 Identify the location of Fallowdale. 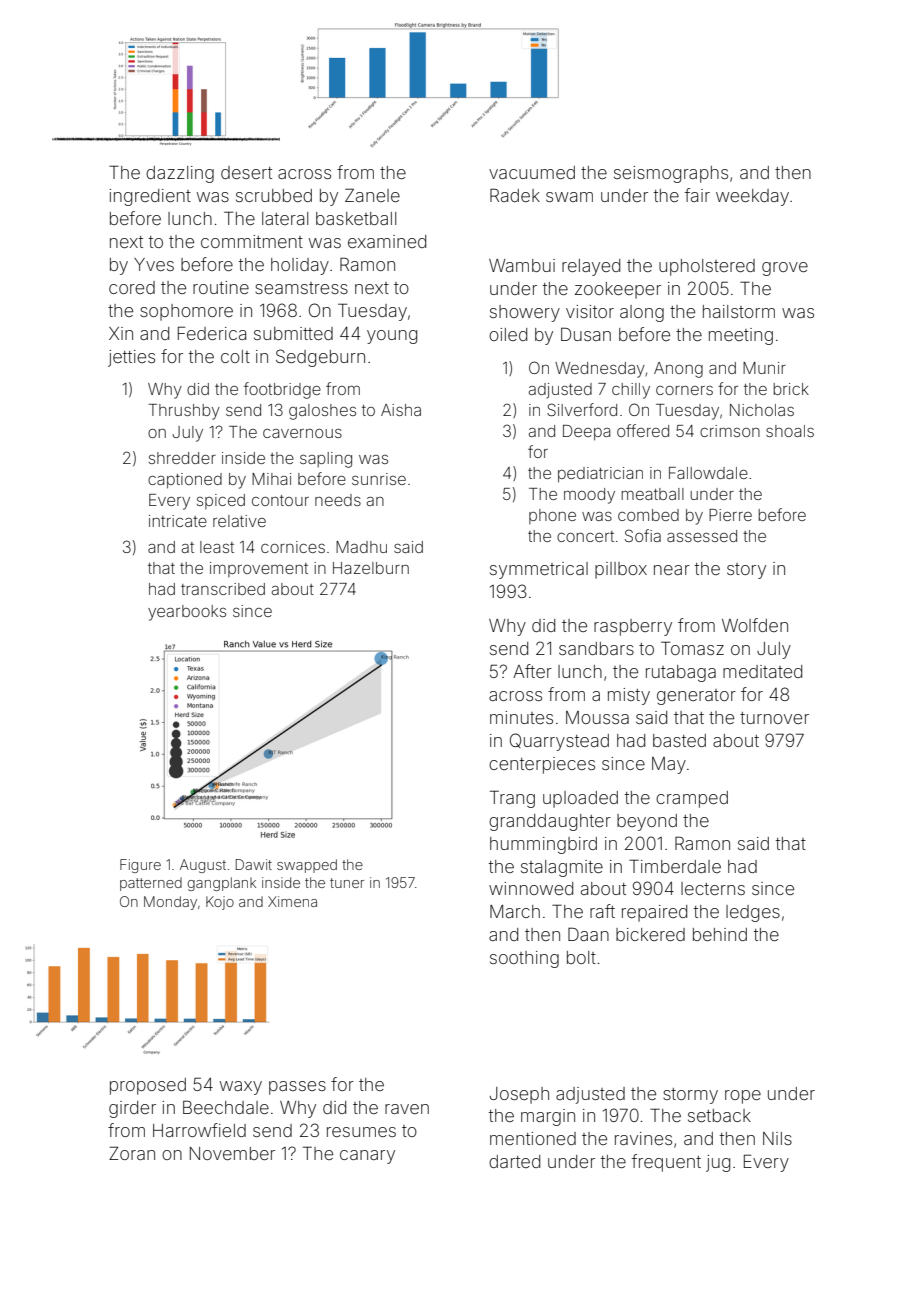
(708, 473).
